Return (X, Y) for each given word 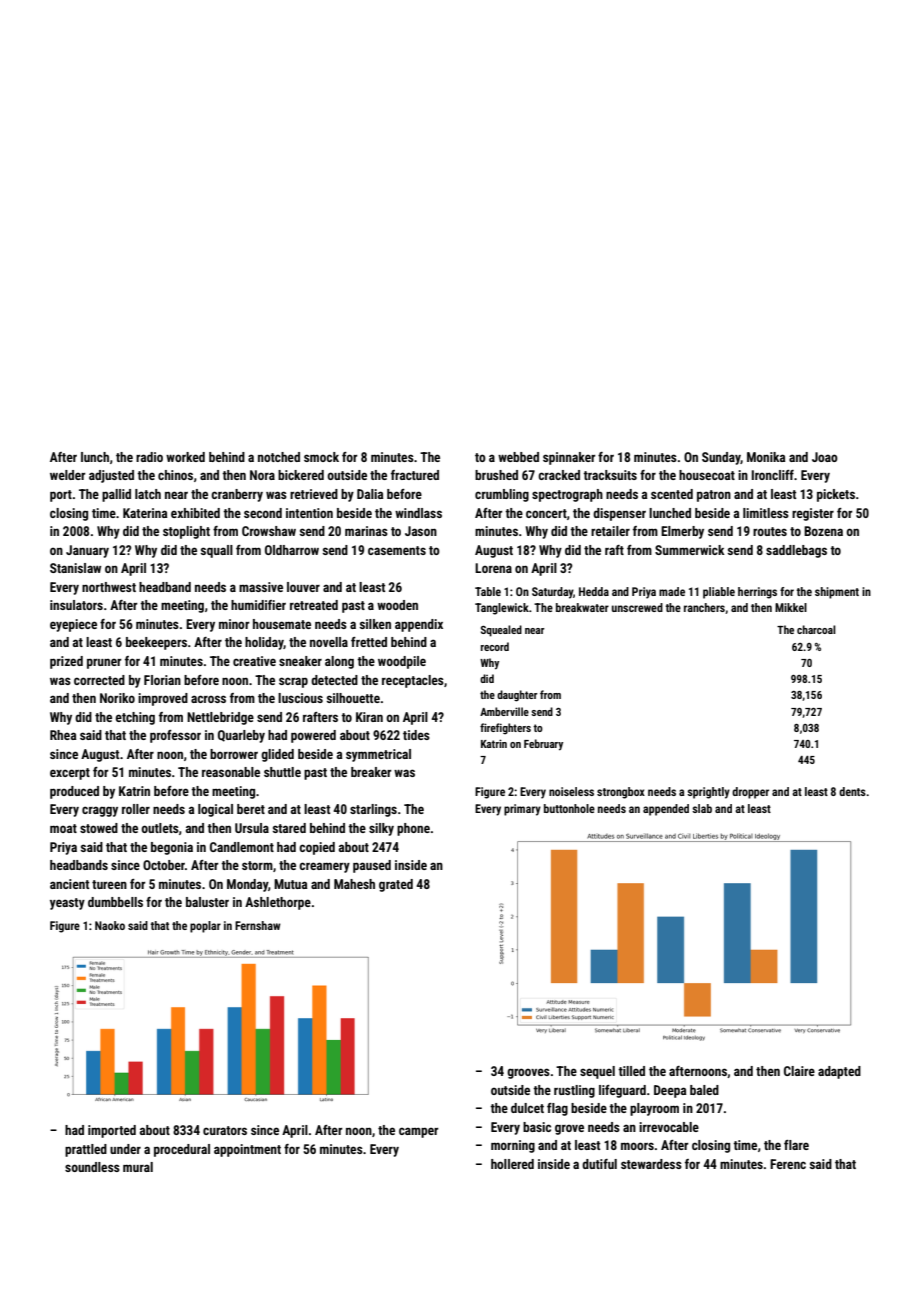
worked (185, 457)
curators (225, 1130)
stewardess (651, 1164)
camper (419, 1132)
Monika (766, 457)
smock (321, 457)
